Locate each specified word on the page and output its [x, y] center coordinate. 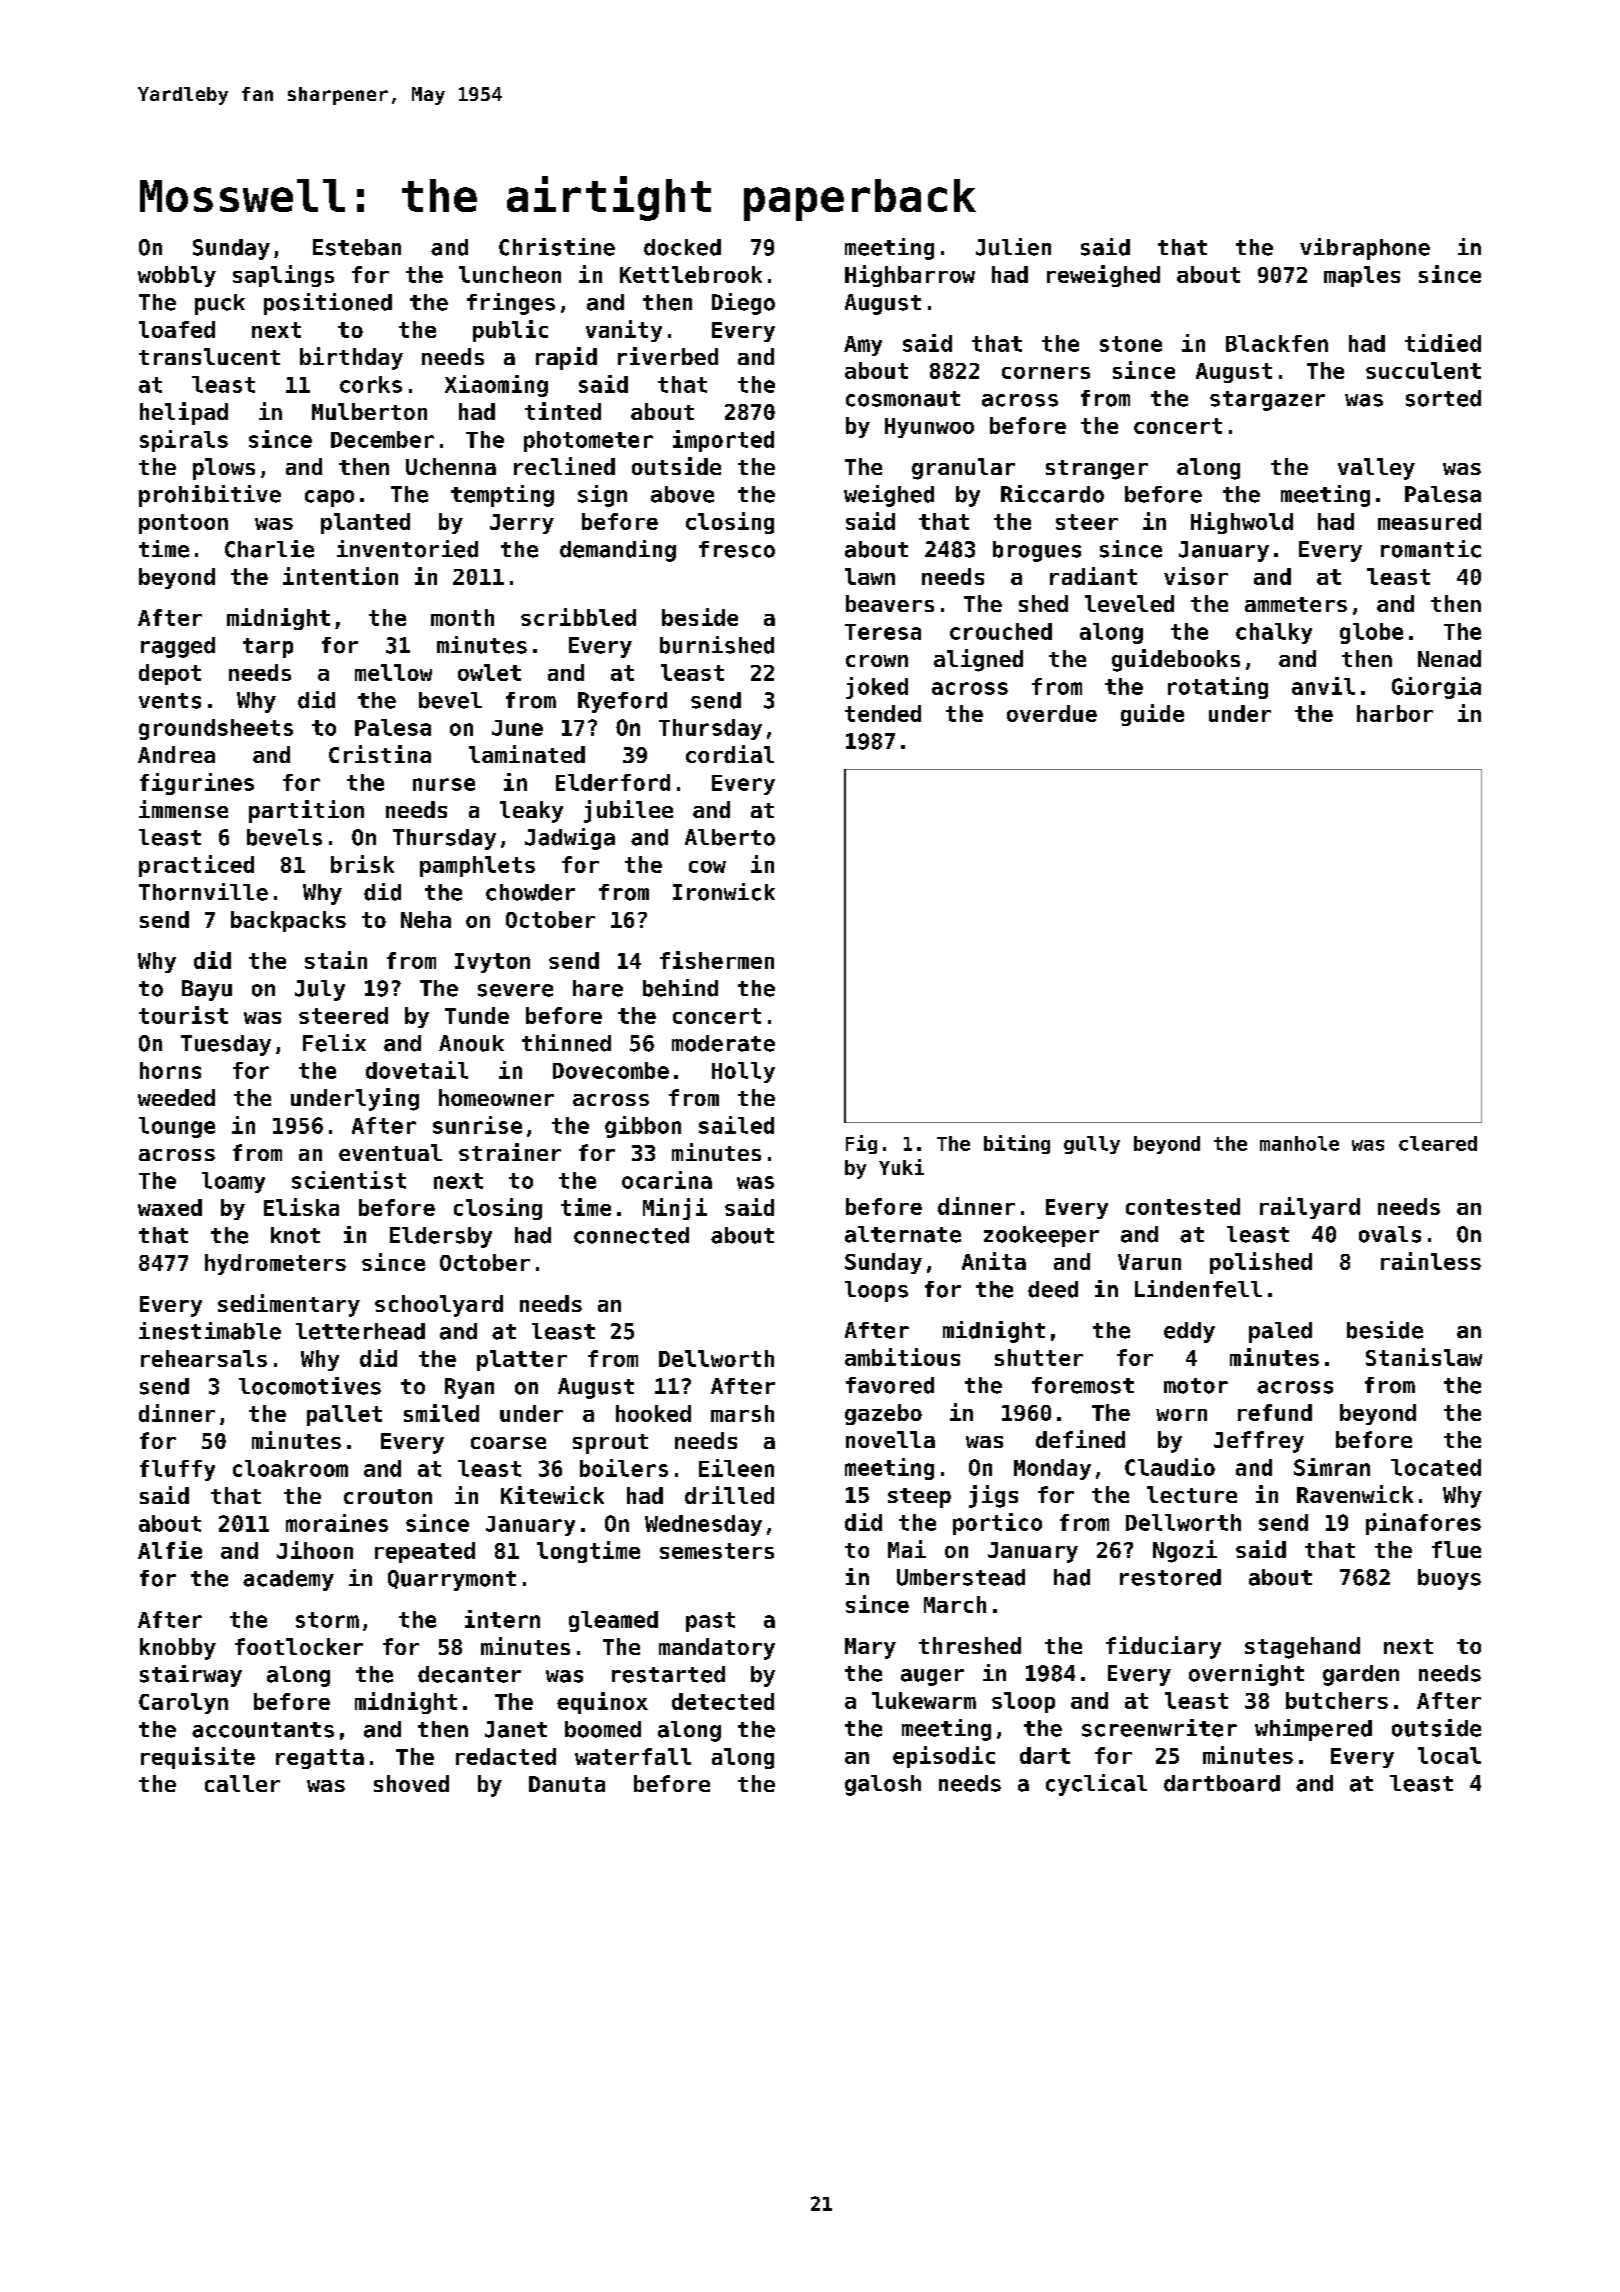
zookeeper [1041, 1236]
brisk [362, 864]
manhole [1299, 1143]
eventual [390, 1152]
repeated [425, 1552]
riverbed [668, 356]
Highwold [1242, 523]
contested [1183, 1206]
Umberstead [961, 1577]
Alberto [730, 837]
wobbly [177, 276]
